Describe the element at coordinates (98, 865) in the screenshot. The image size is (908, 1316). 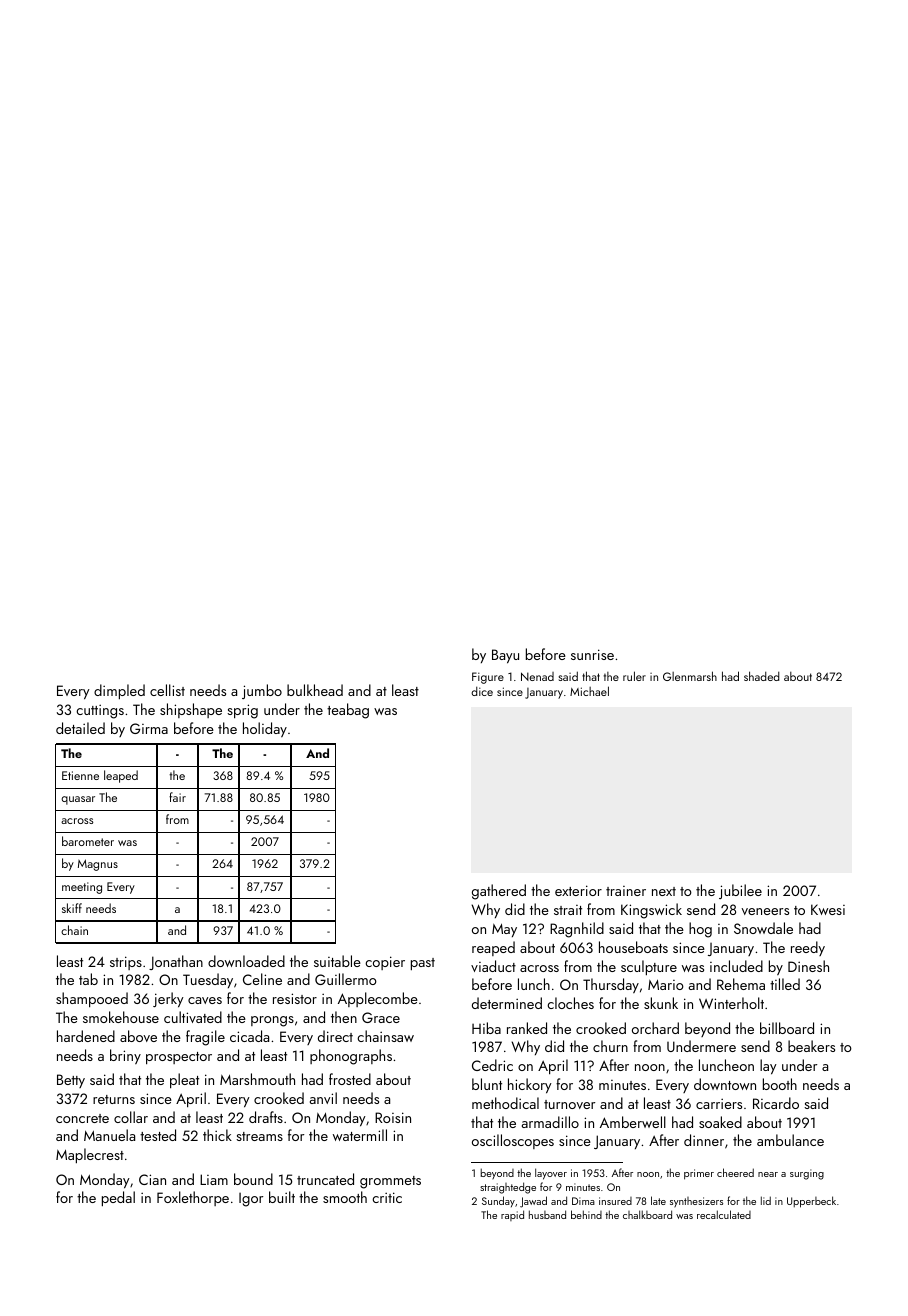
I see `Magnus` at that location.
